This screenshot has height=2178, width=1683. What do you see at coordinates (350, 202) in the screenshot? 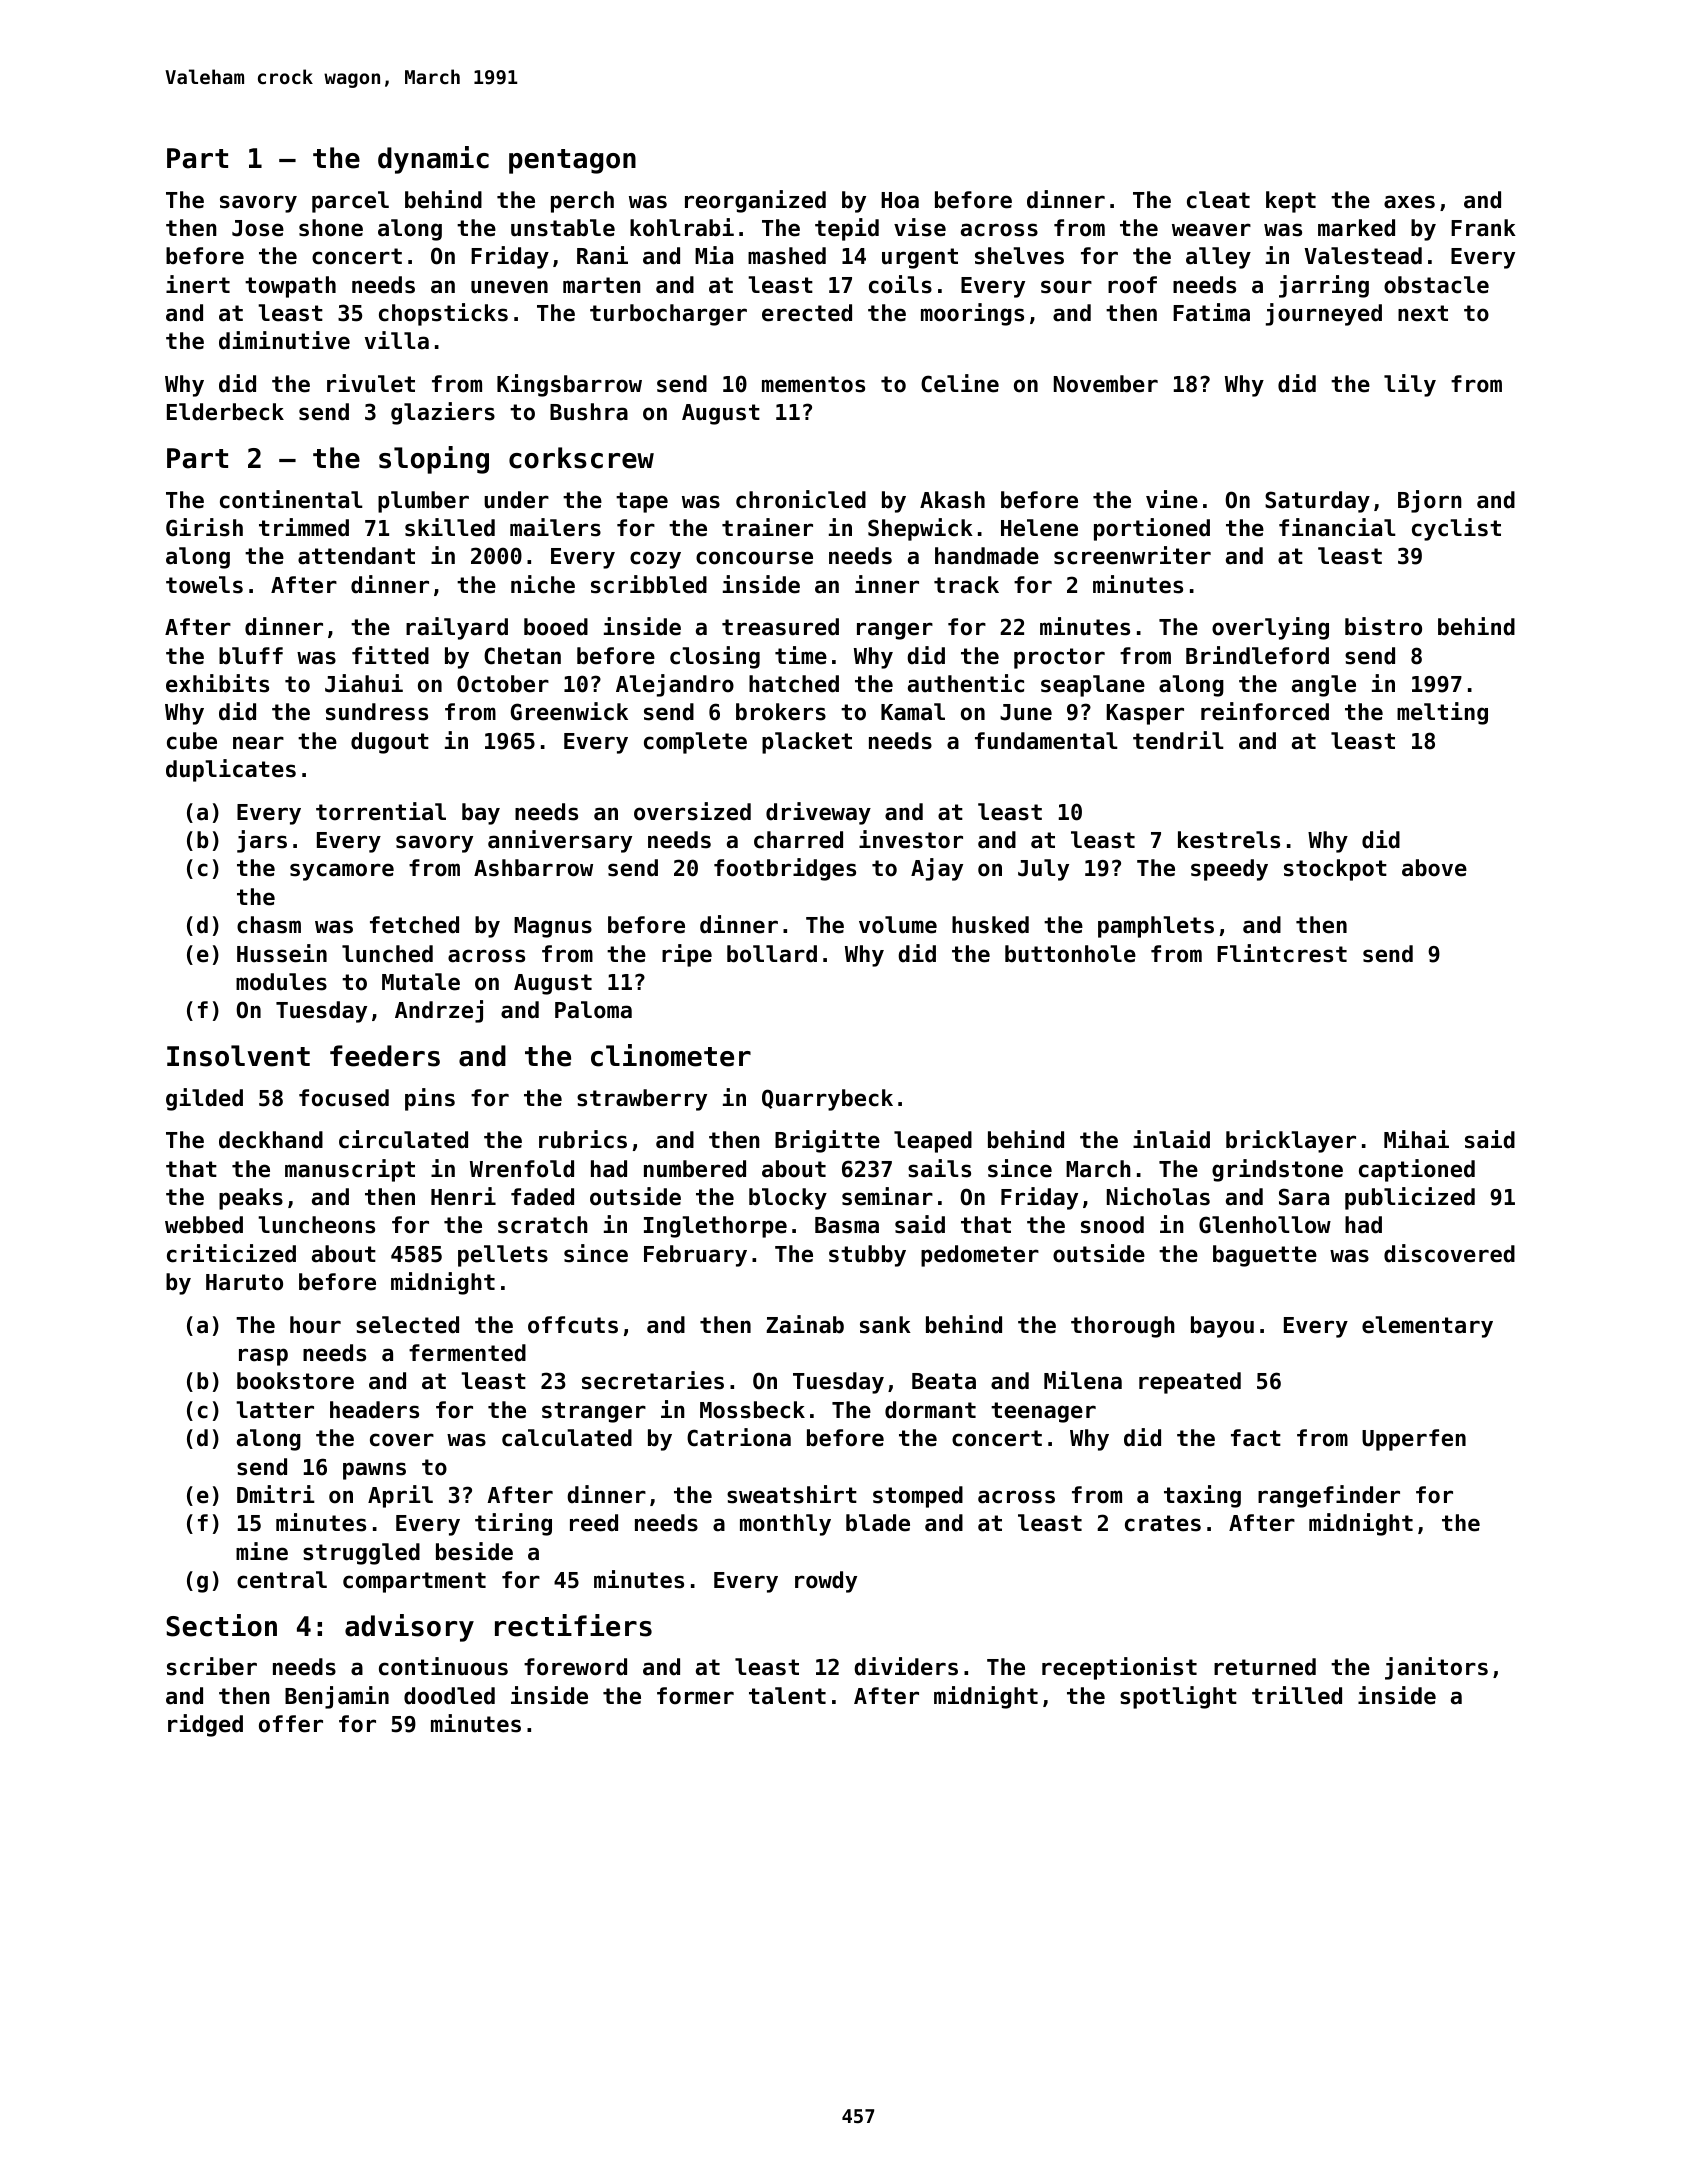
I see `parcel` at bounding box center [350, 202].
